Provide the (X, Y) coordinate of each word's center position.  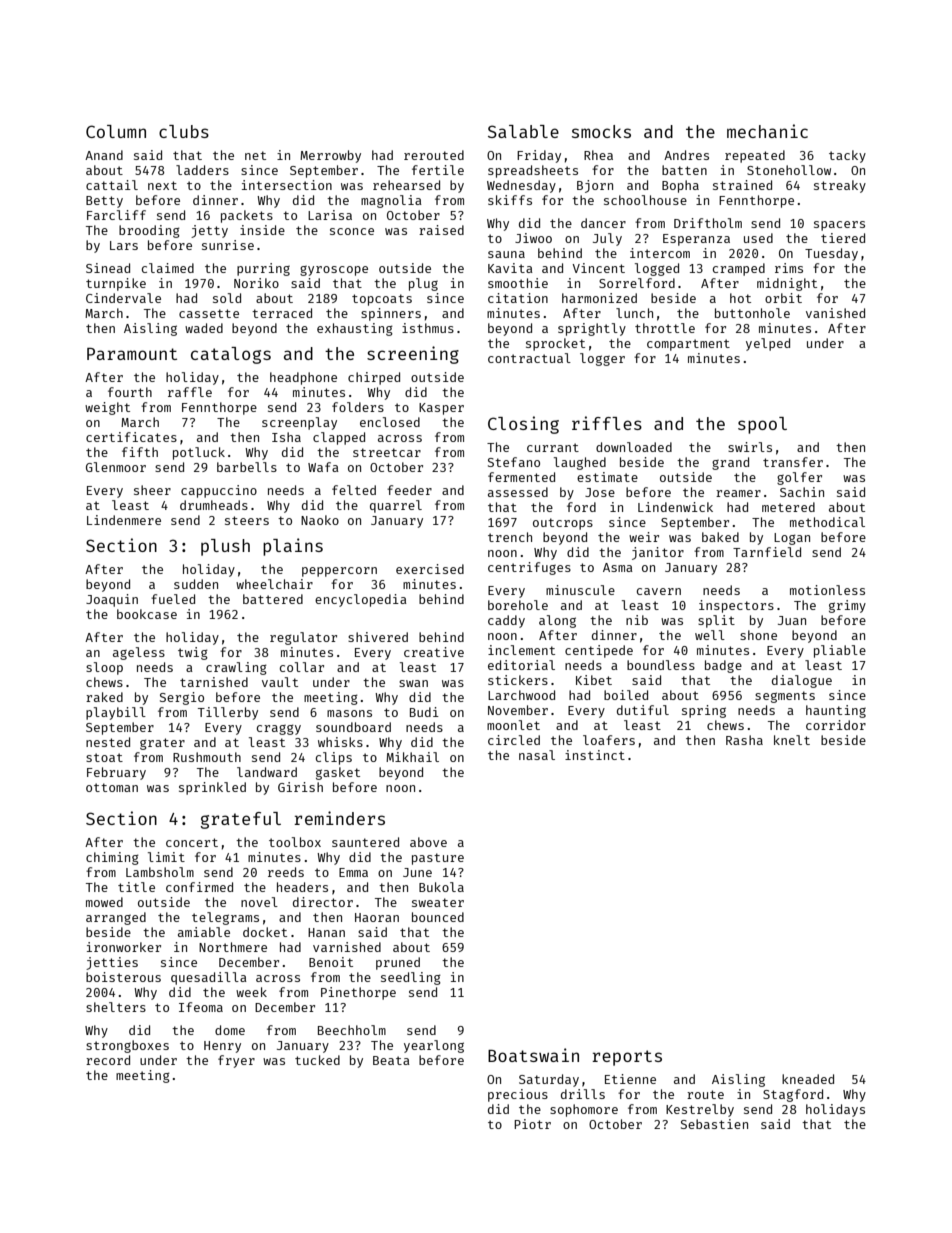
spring (704, 711)
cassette (209, 313)
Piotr (532, 1124)
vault (280, 682)
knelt (792, 740)
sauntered (365, 842)
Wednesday (521, 186)
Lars (124, 245)
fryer (236, 1061)
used (758, 238)
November (518, 710)
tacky (847, 156)
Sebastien (714, 1124)
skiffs (510, 200)
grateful (241, 820)
